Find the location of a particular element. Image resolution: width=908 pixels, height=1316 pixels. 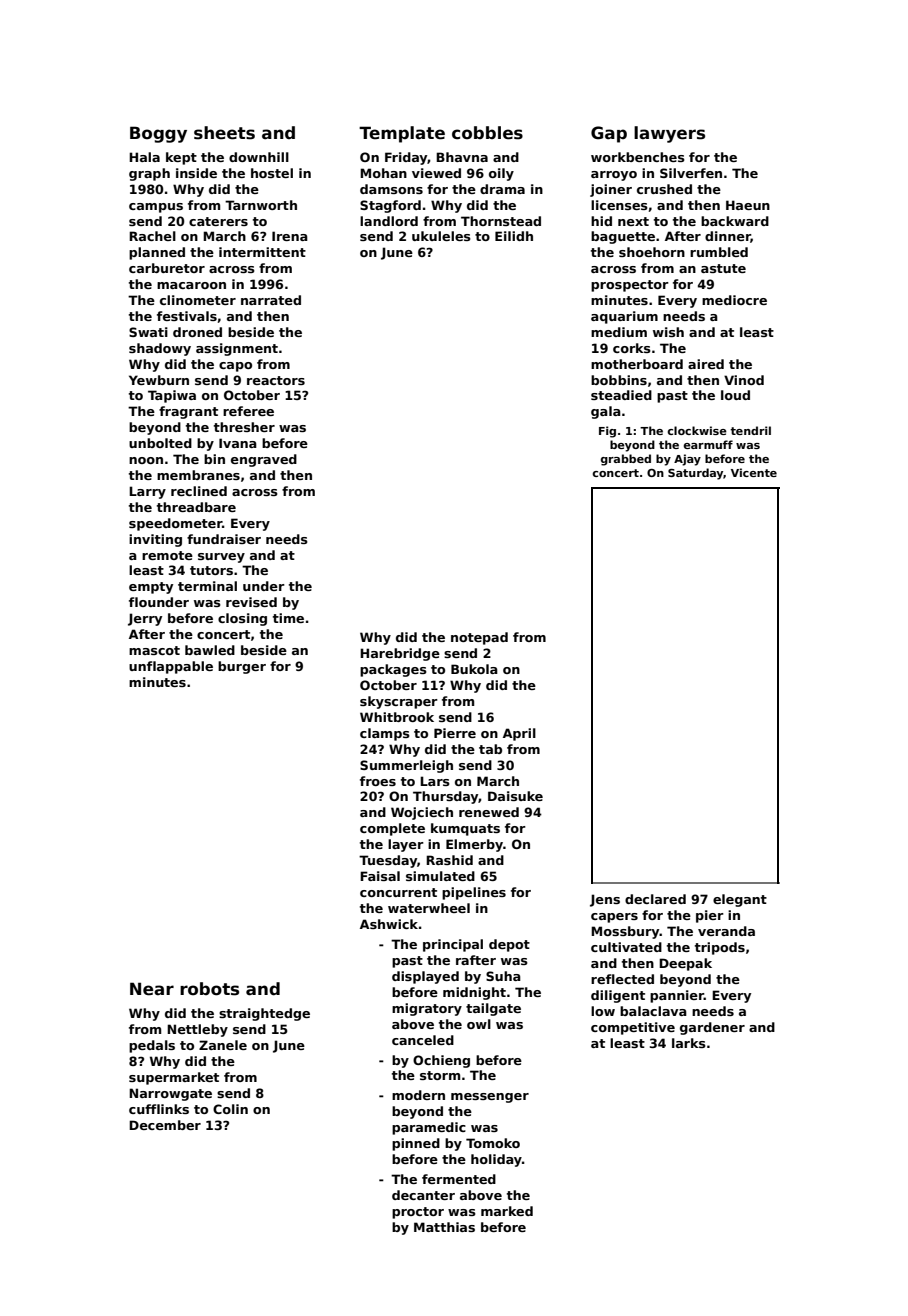

Ivana is located at coordinates (238, 443).
